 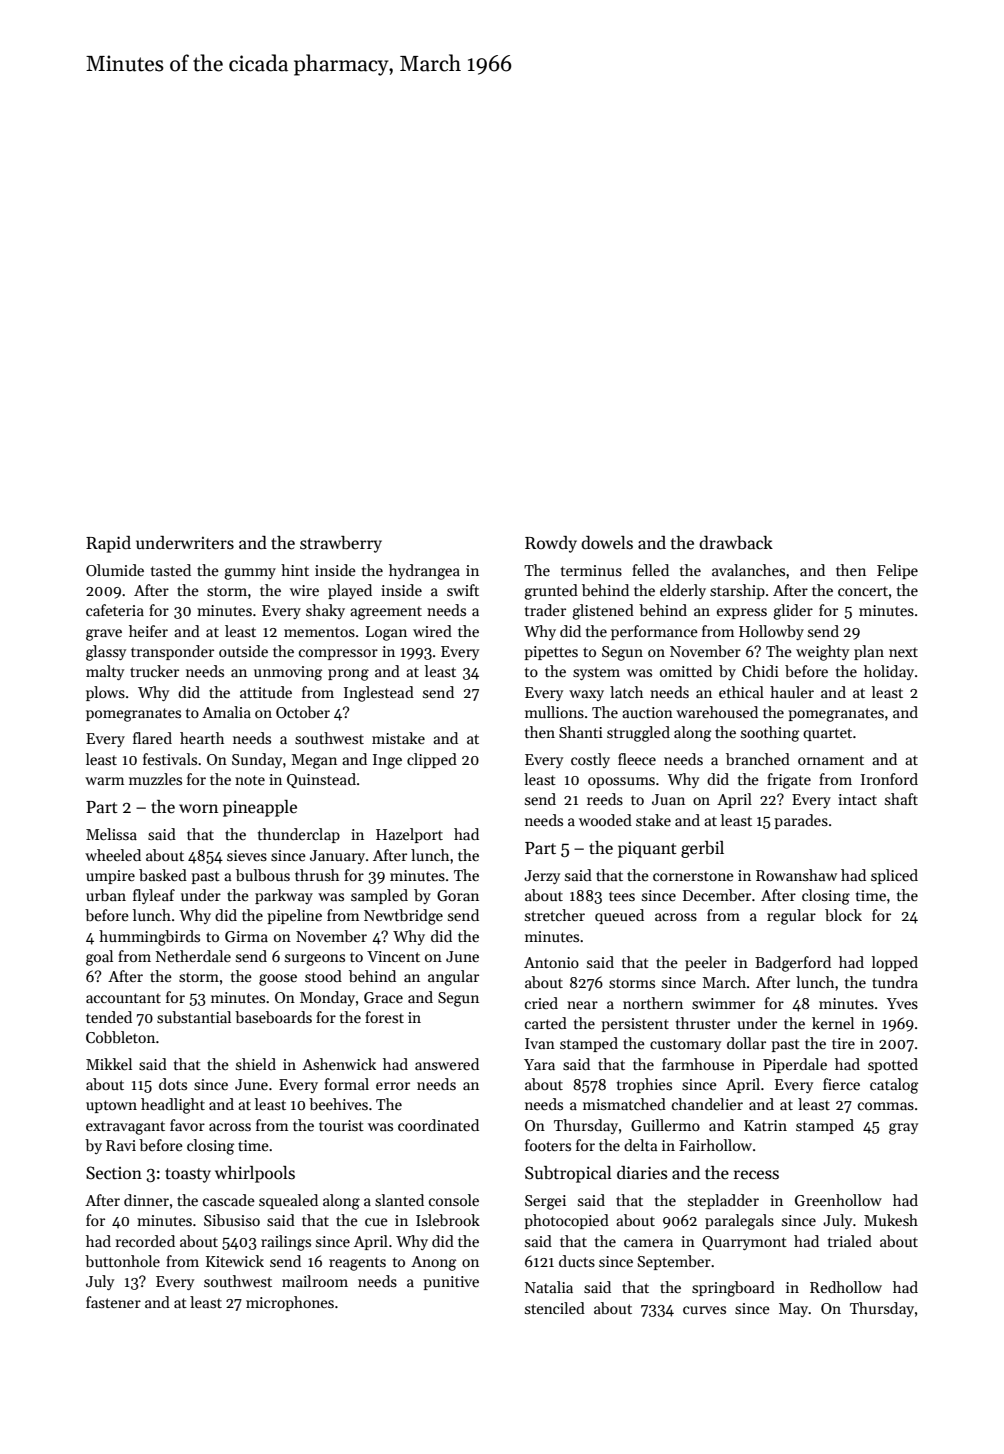 What do you see at coordinates (315, 960) in the screenshot?
I see `surgeons` at bounding box center [315, 960].
